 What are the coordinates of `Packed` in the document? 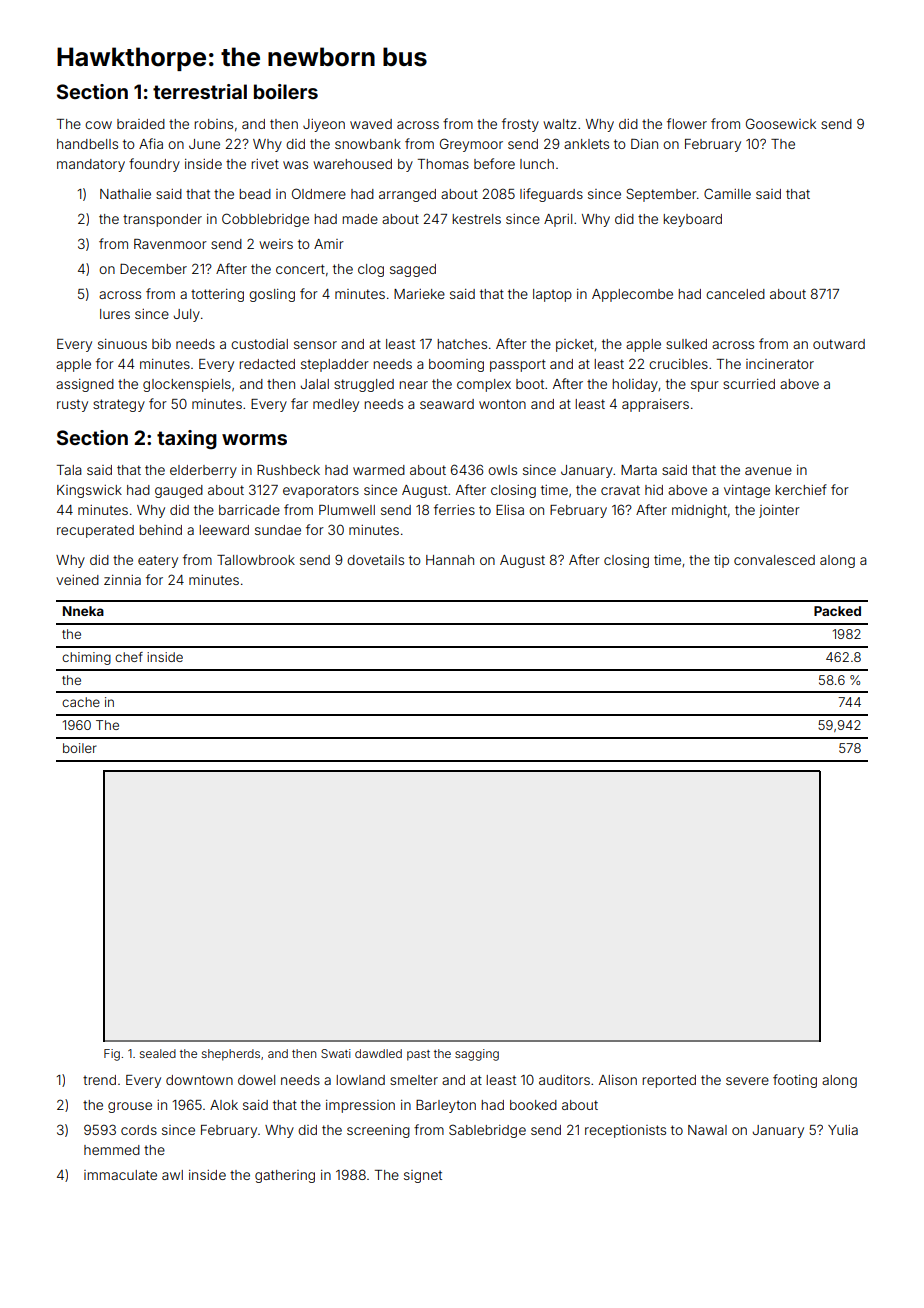 It's located at (837, 611).
